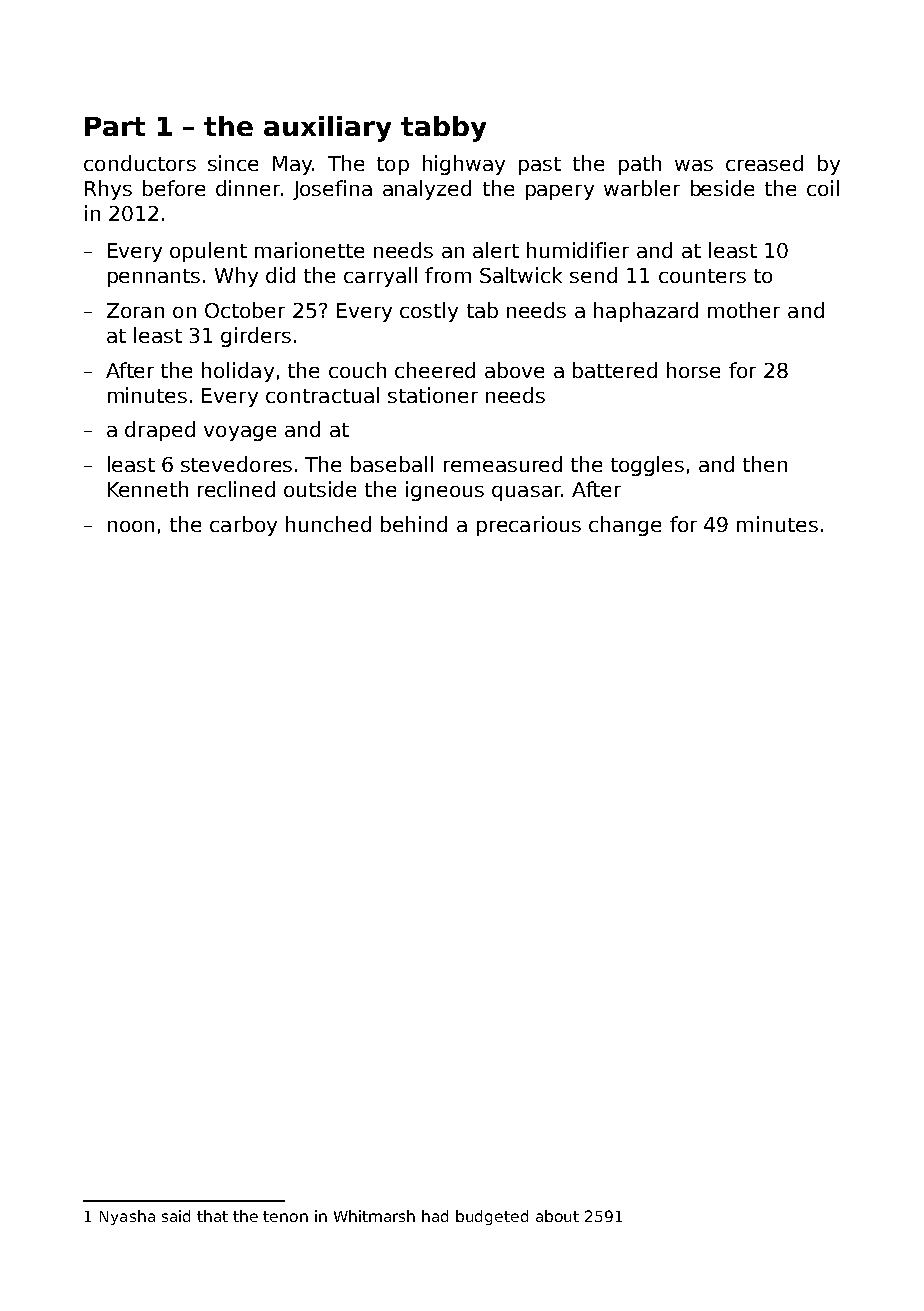 This document has height=1311, width=924. I want to click on budgeted, so click(492, 1217).
